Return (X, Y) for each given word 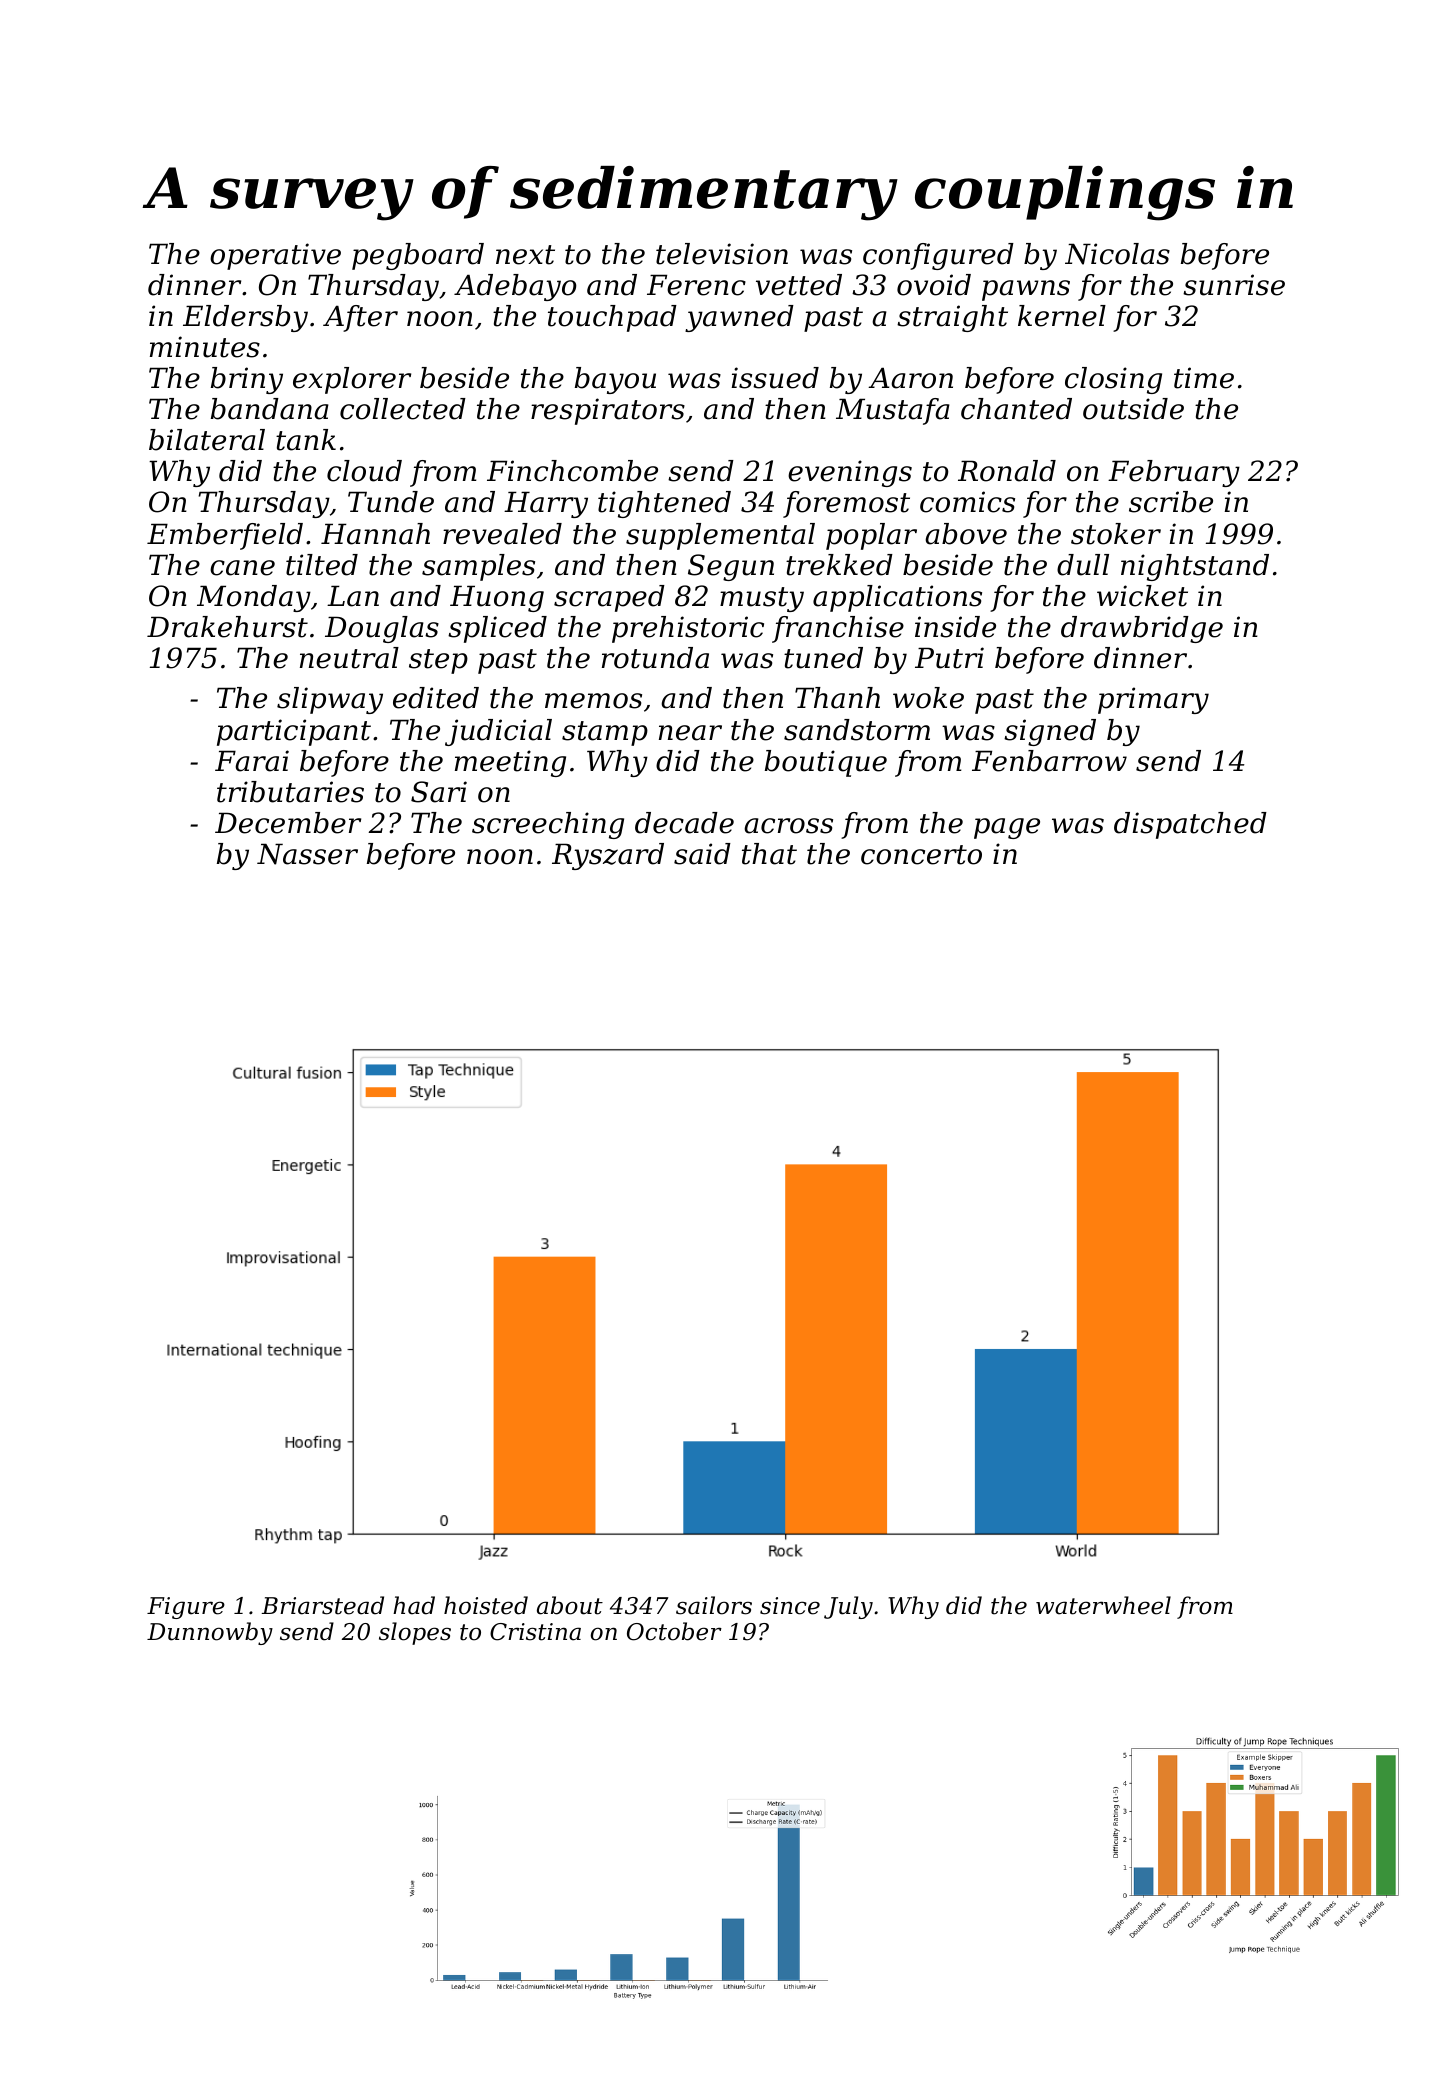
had (414, 1605)
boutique (826, 763)
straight (952, 318)
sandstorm (857, 730)
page (1007, 828)
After (360, 318)
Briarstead (322, 1605)
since (790, 1606)
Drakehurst (227, 627)
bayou (615, 380)
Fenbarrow (1049, 761)
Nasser (307, 854)
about (570, 1605)
